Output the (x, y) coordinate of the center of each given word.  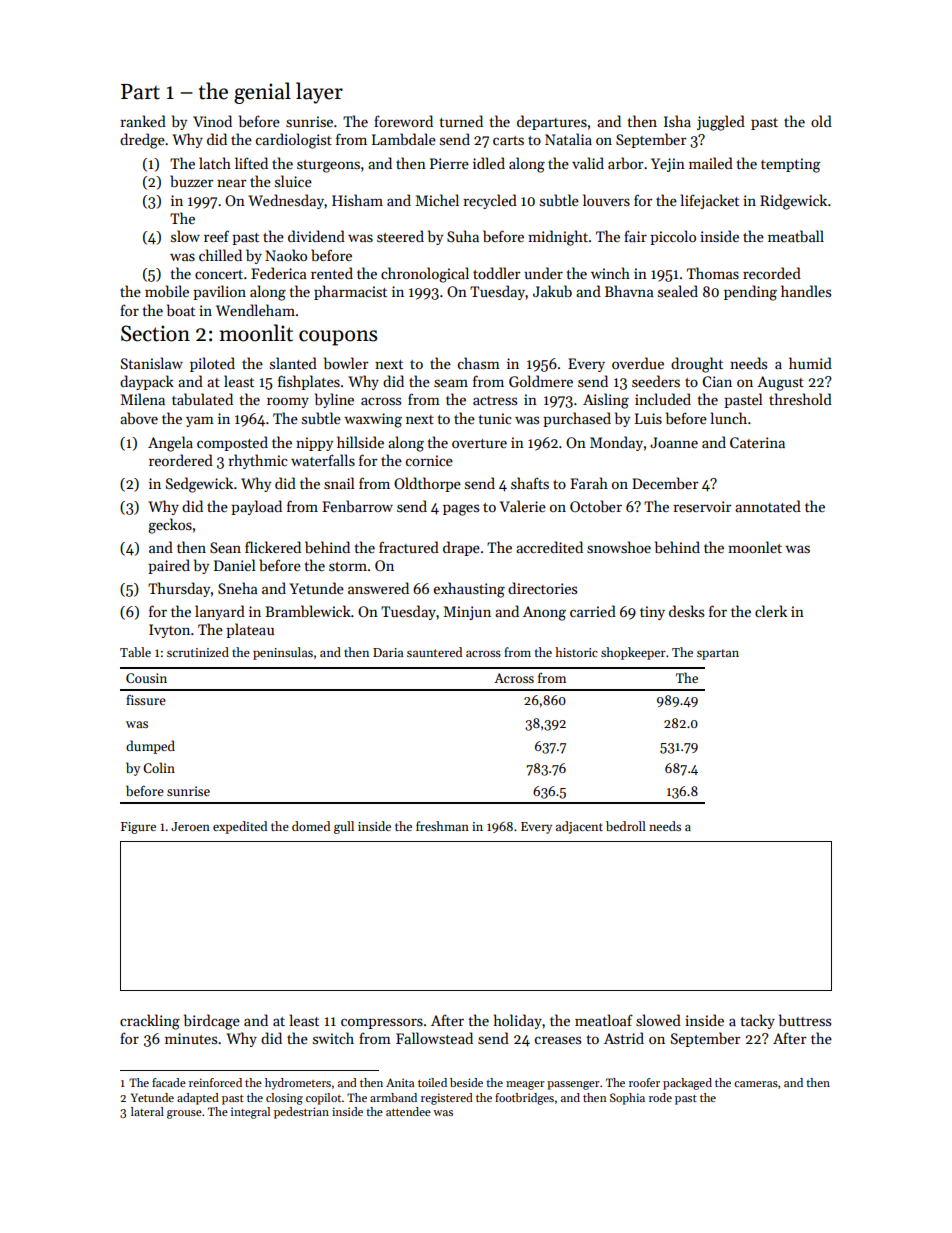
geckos (170, 526)
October (596, 506)
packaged (687, 1084)
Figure (138, 828)
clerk (771, 611)
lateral (147, 1111)
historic (576, 652)
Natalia (568, 139)
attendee (408, 1111)
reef (216, 236)
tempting (790, 165)
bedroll (626, 826)
